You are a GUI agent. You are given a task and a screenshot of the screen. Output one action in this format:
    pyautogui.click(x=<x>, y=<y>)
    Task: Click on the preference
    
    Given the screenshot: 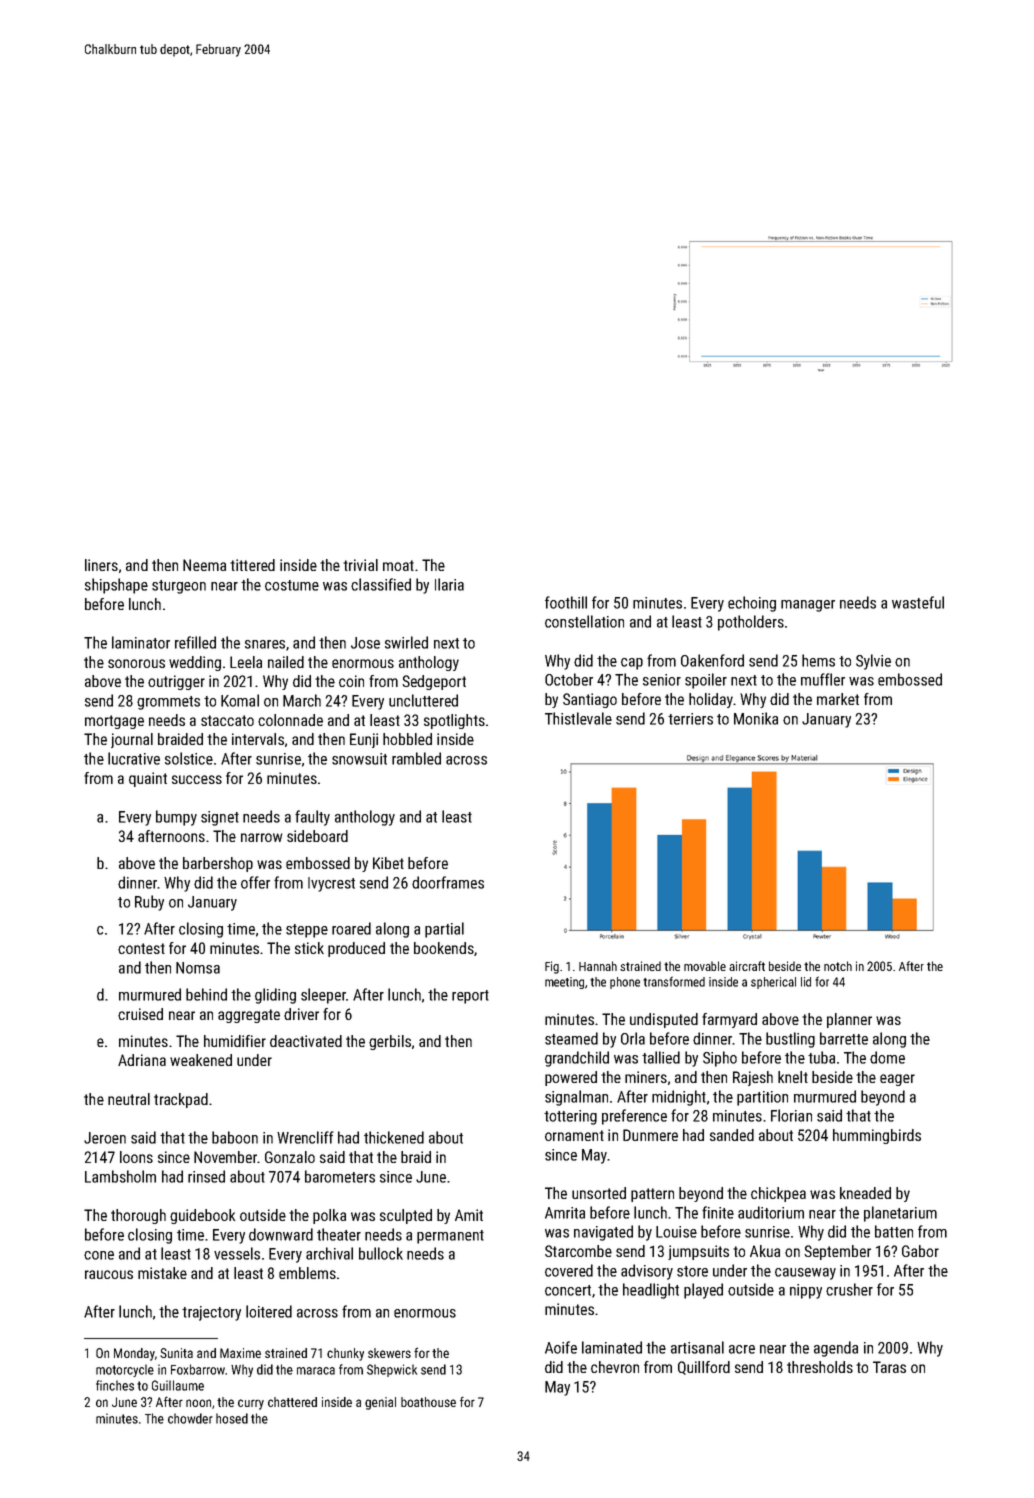 What is the action you would take?
    pyautogui.click(x=634, y=1117)
